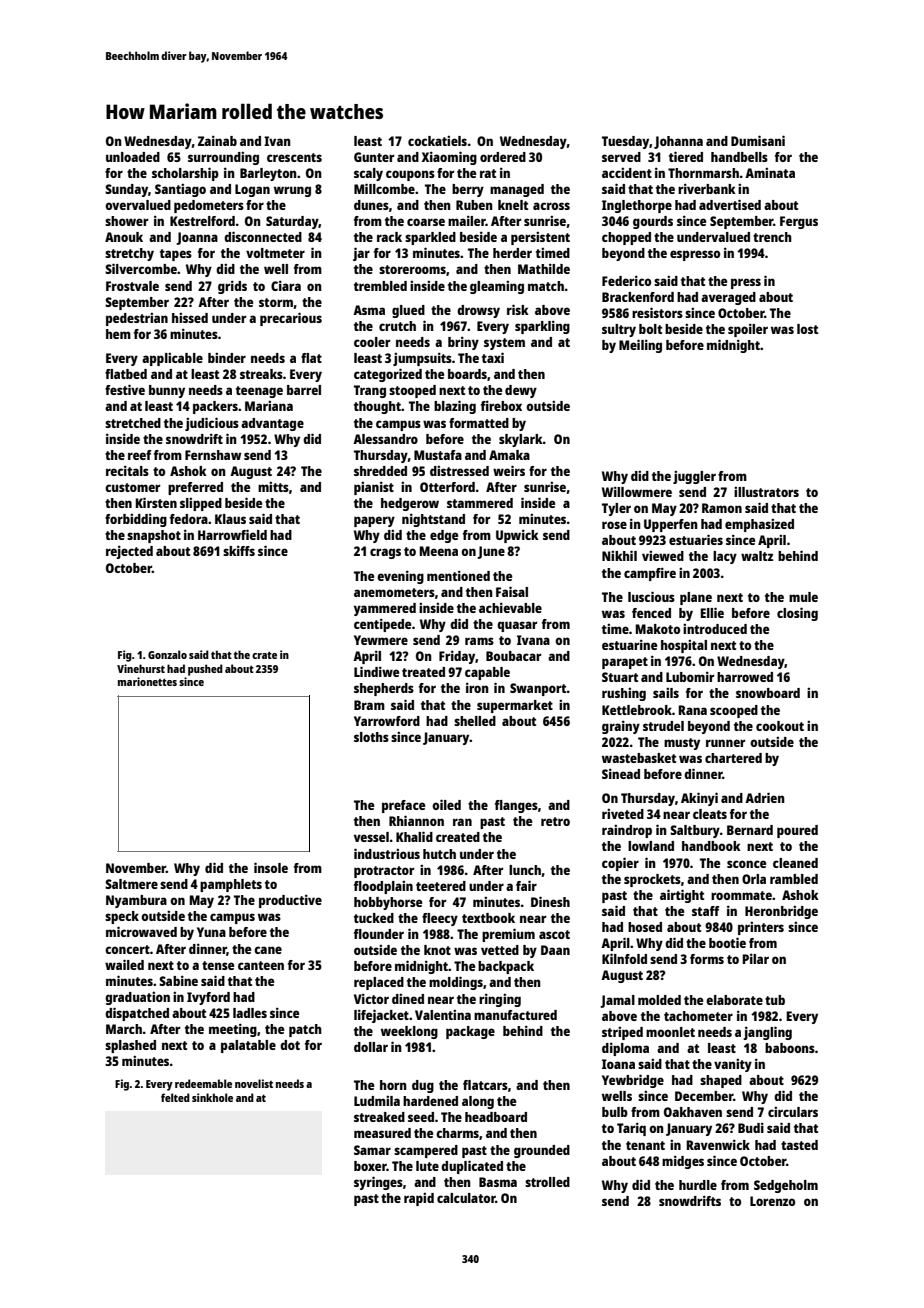 This image has height=1308, width=924. I want to click on Fergus, so click(799, 222).
